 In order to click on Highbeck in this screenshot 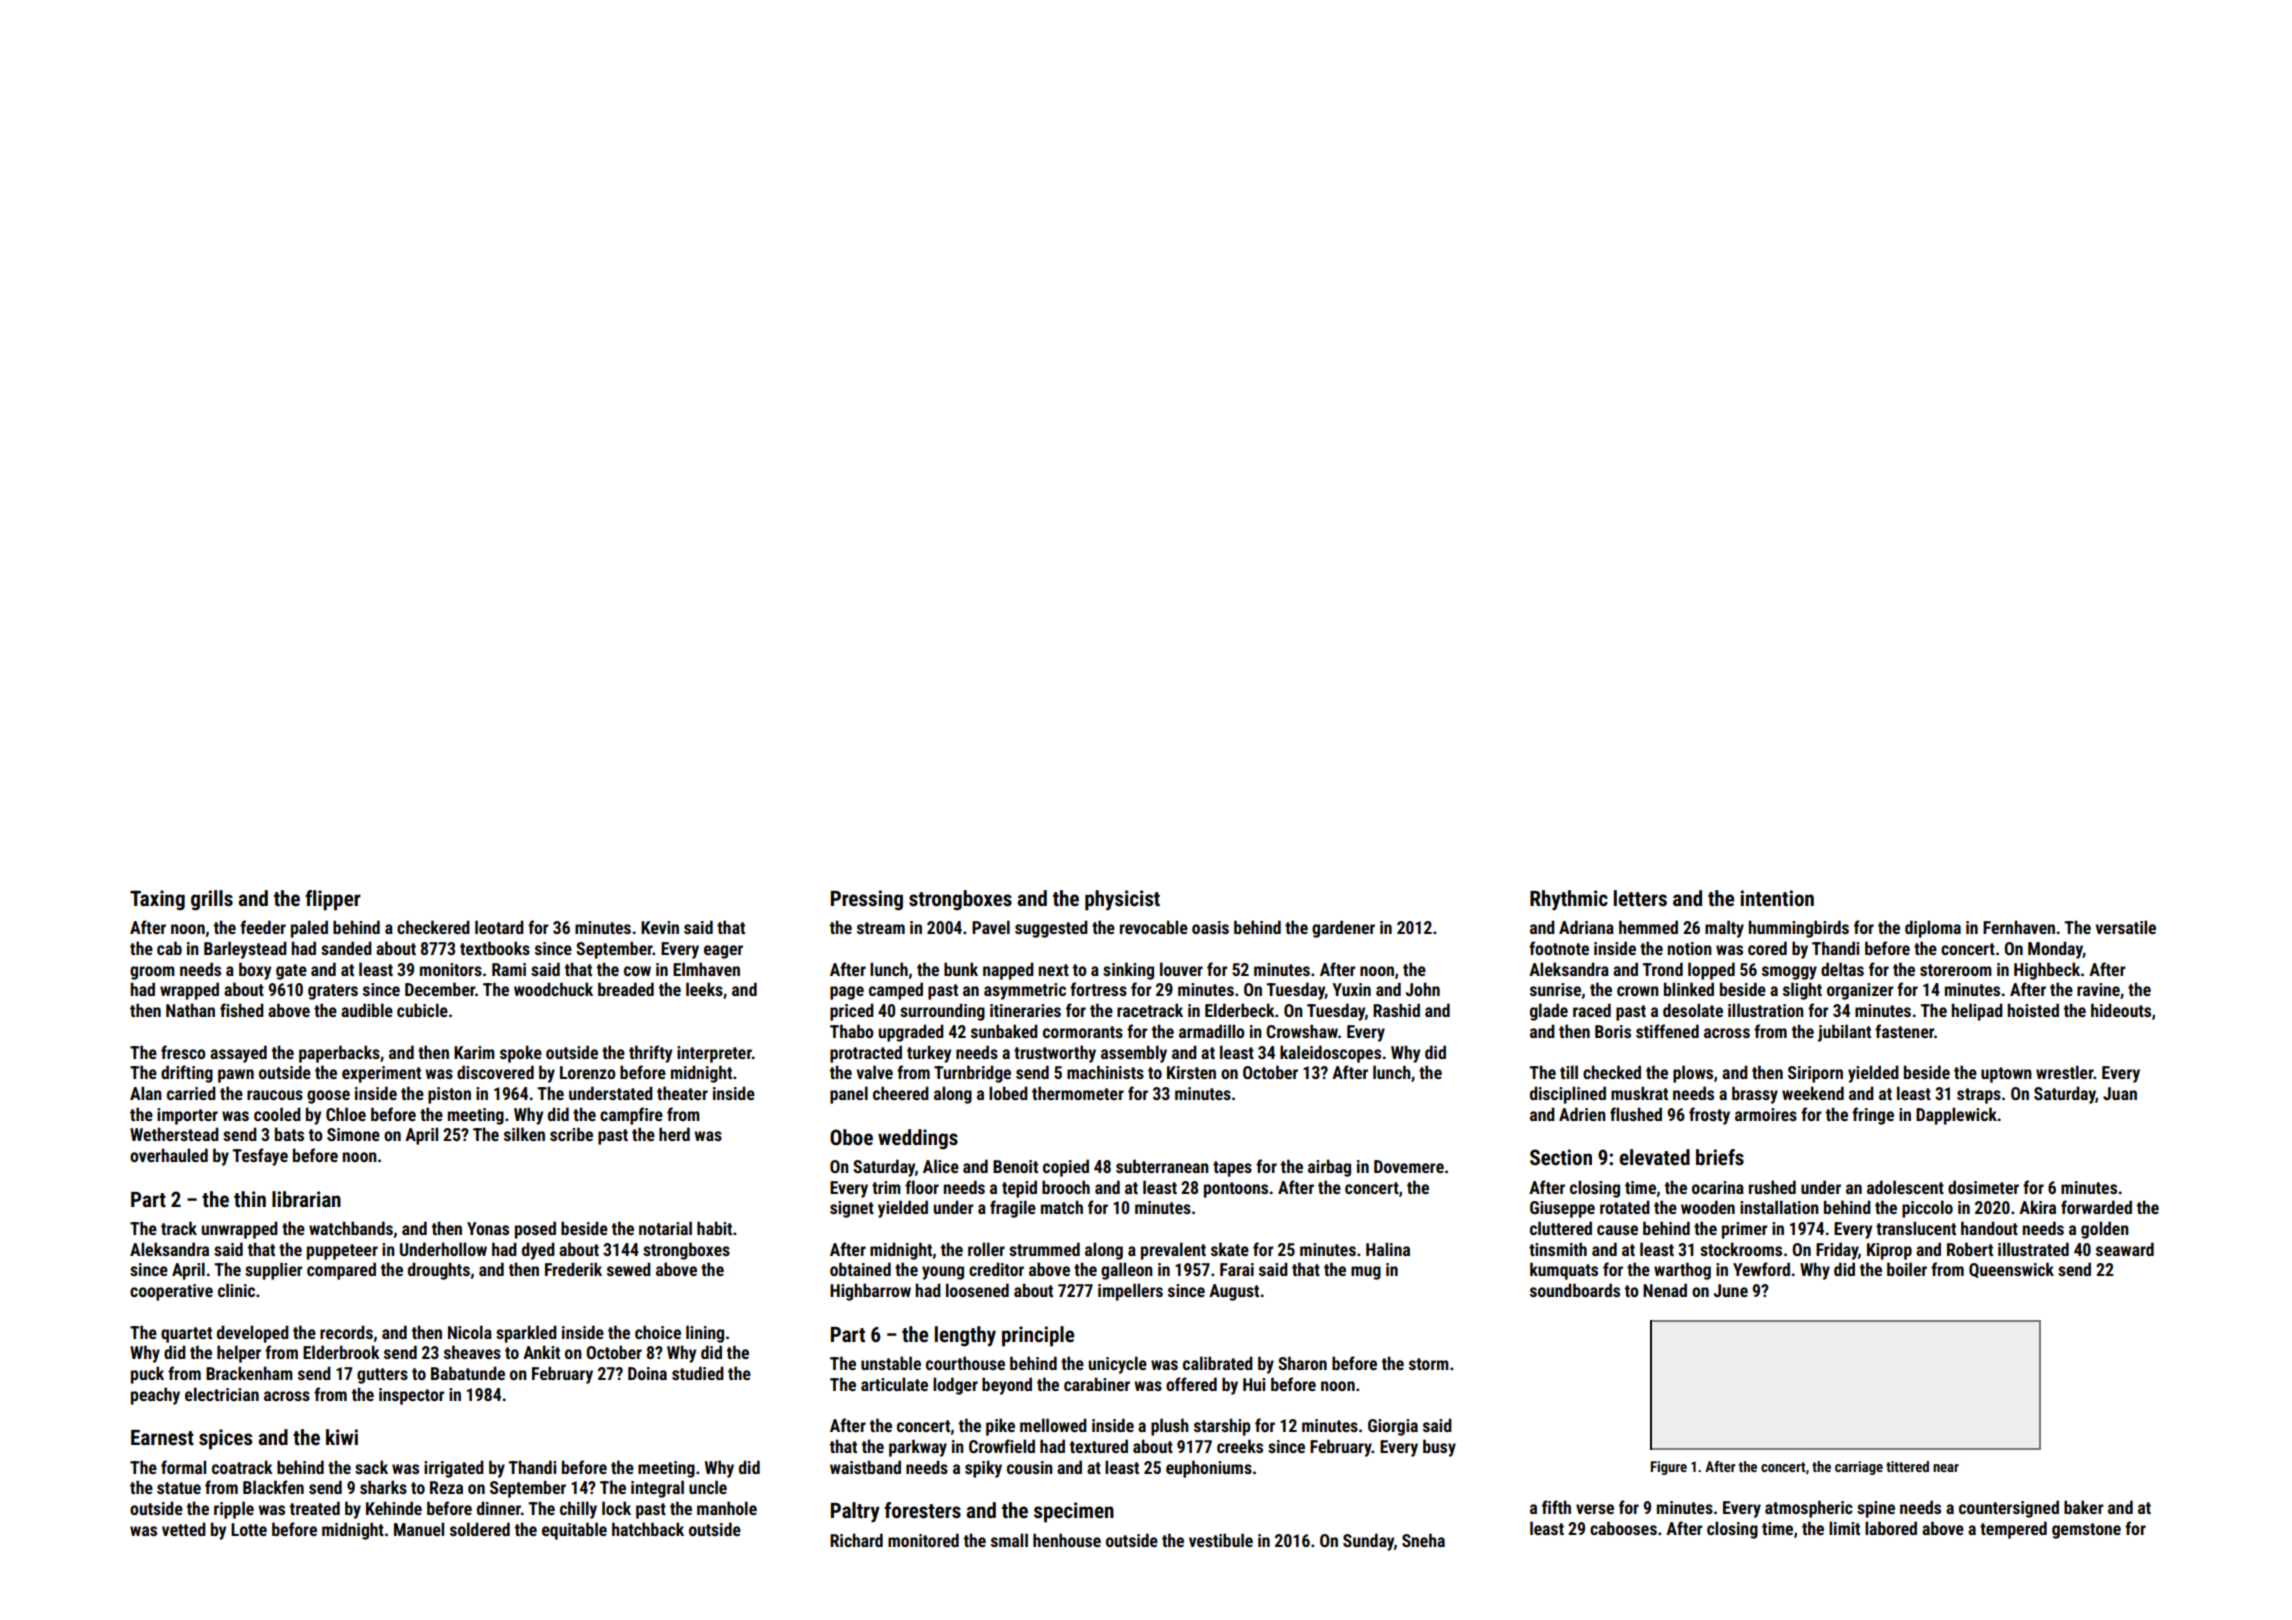, I will do `click(2047, 971)`.
